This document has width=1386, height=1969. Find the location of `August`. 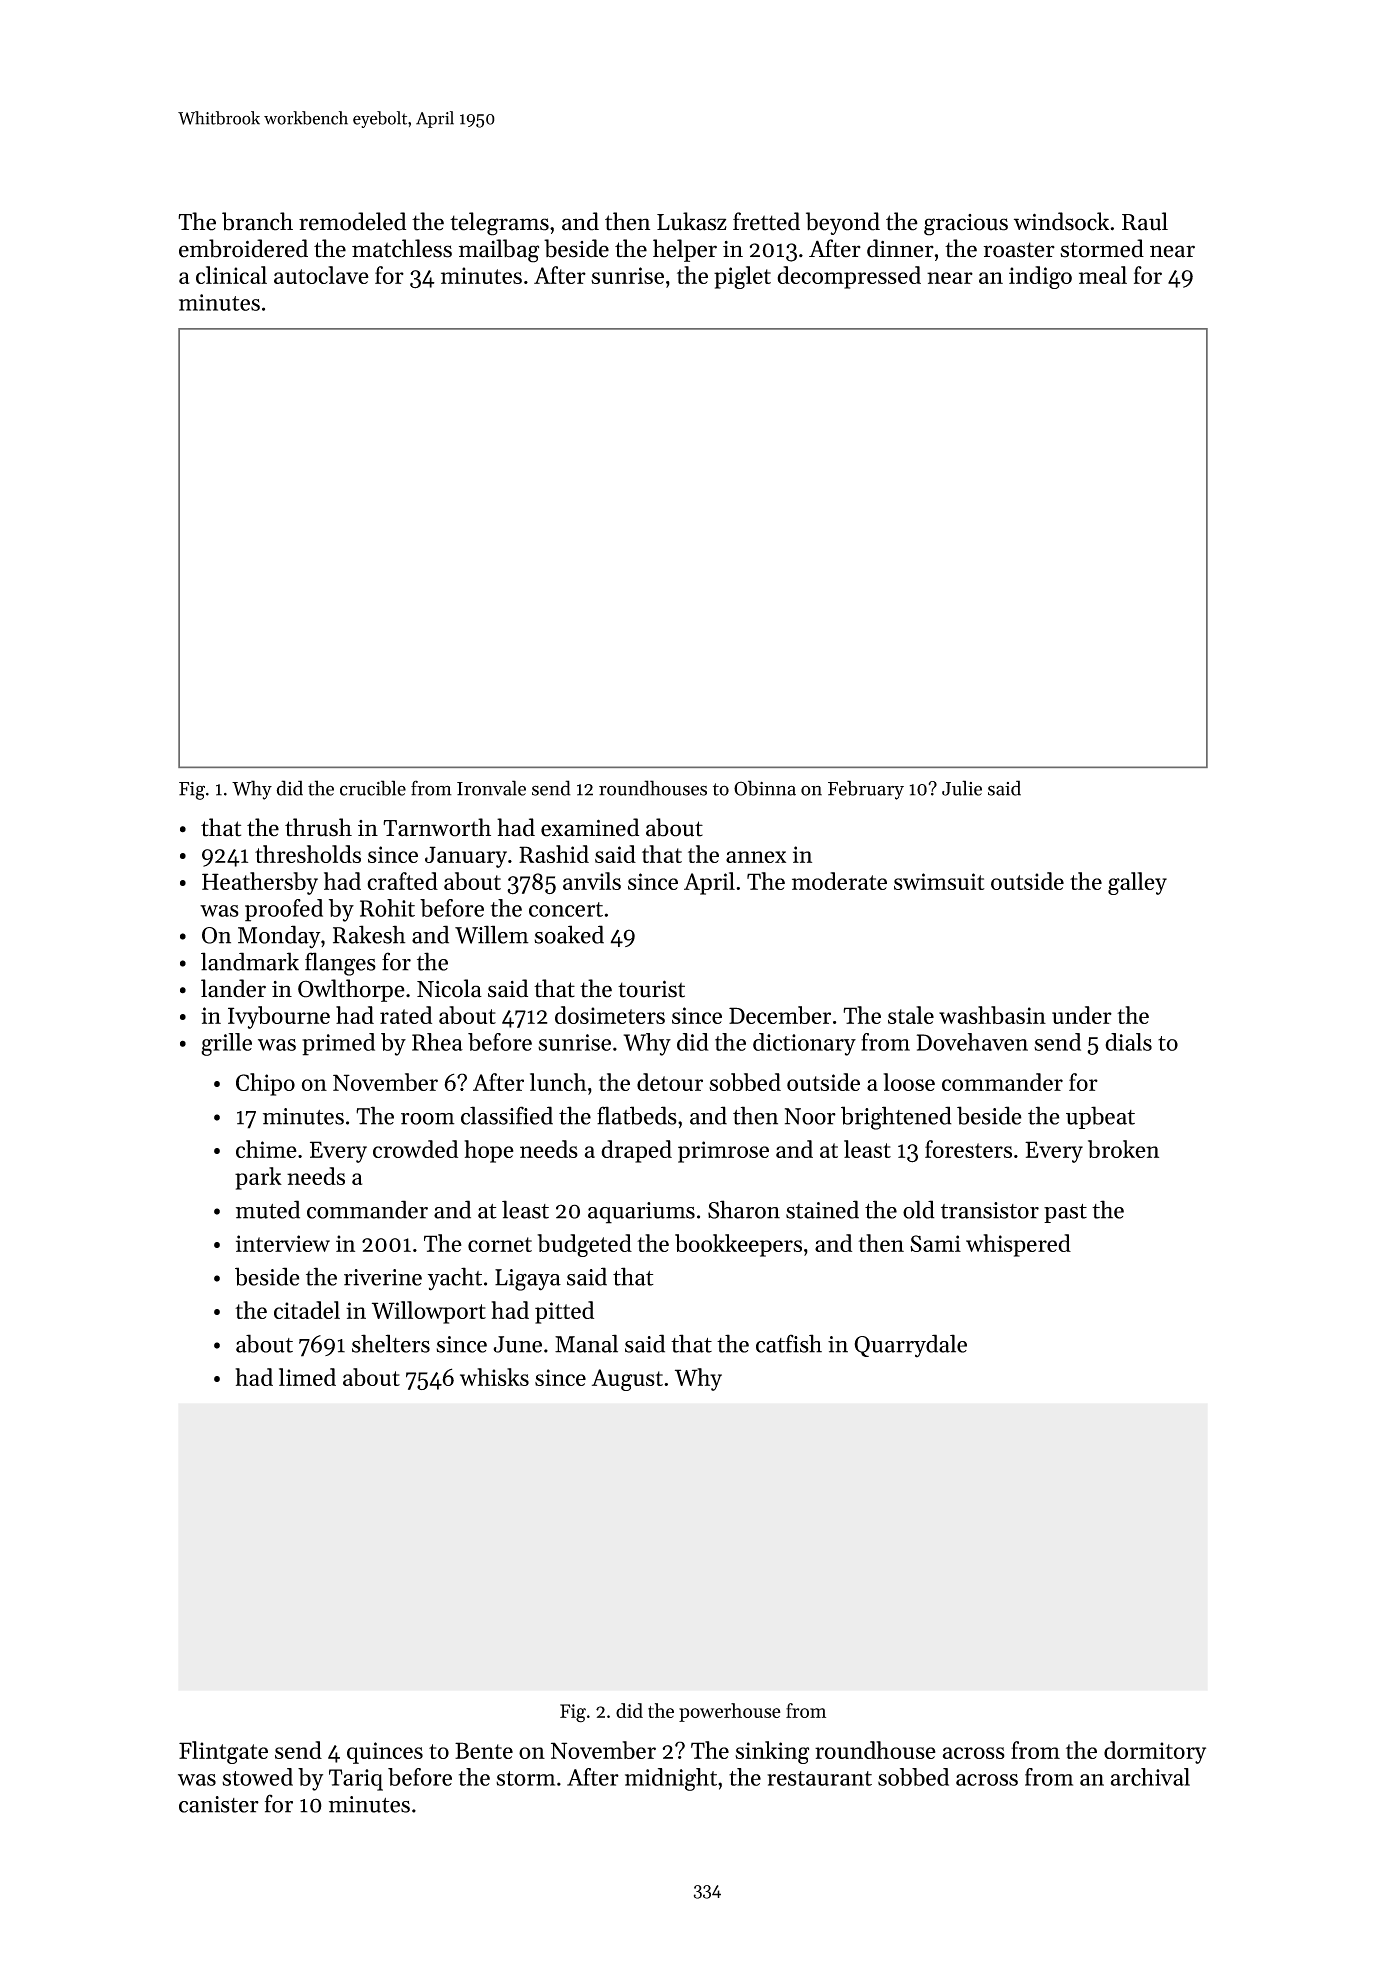

August is located at coordinates (627, 1380).
